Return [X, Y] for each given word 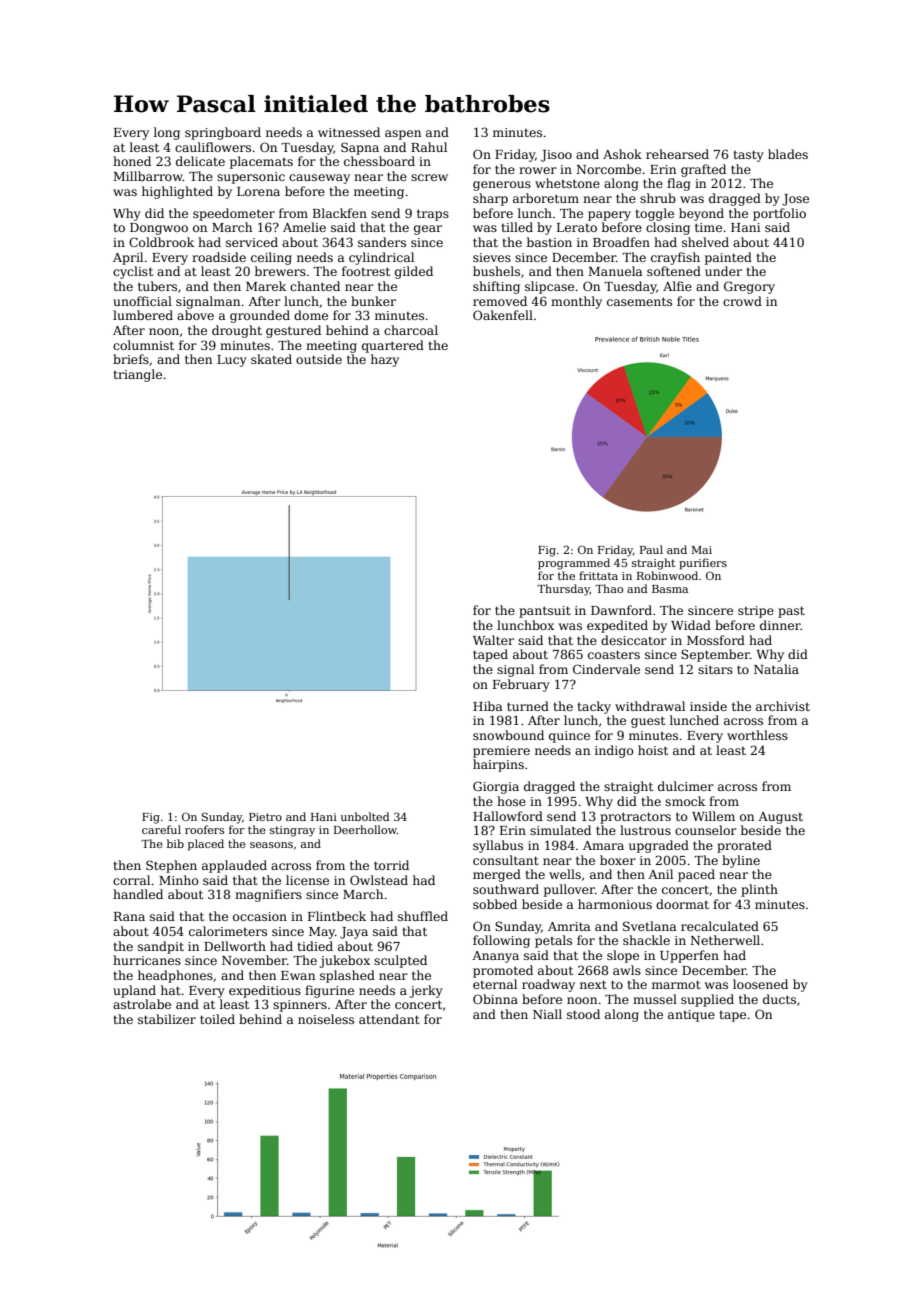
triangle [137, 375]
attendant [389, 1019]
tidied [315, 946]
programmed [574, 564]
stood [583, 1014]
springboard [223, 133]
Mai [702, 550]
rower [538, 170]
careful [161, 829]
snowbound [508, 735]
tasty [748, 156]
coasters [614, 654]
